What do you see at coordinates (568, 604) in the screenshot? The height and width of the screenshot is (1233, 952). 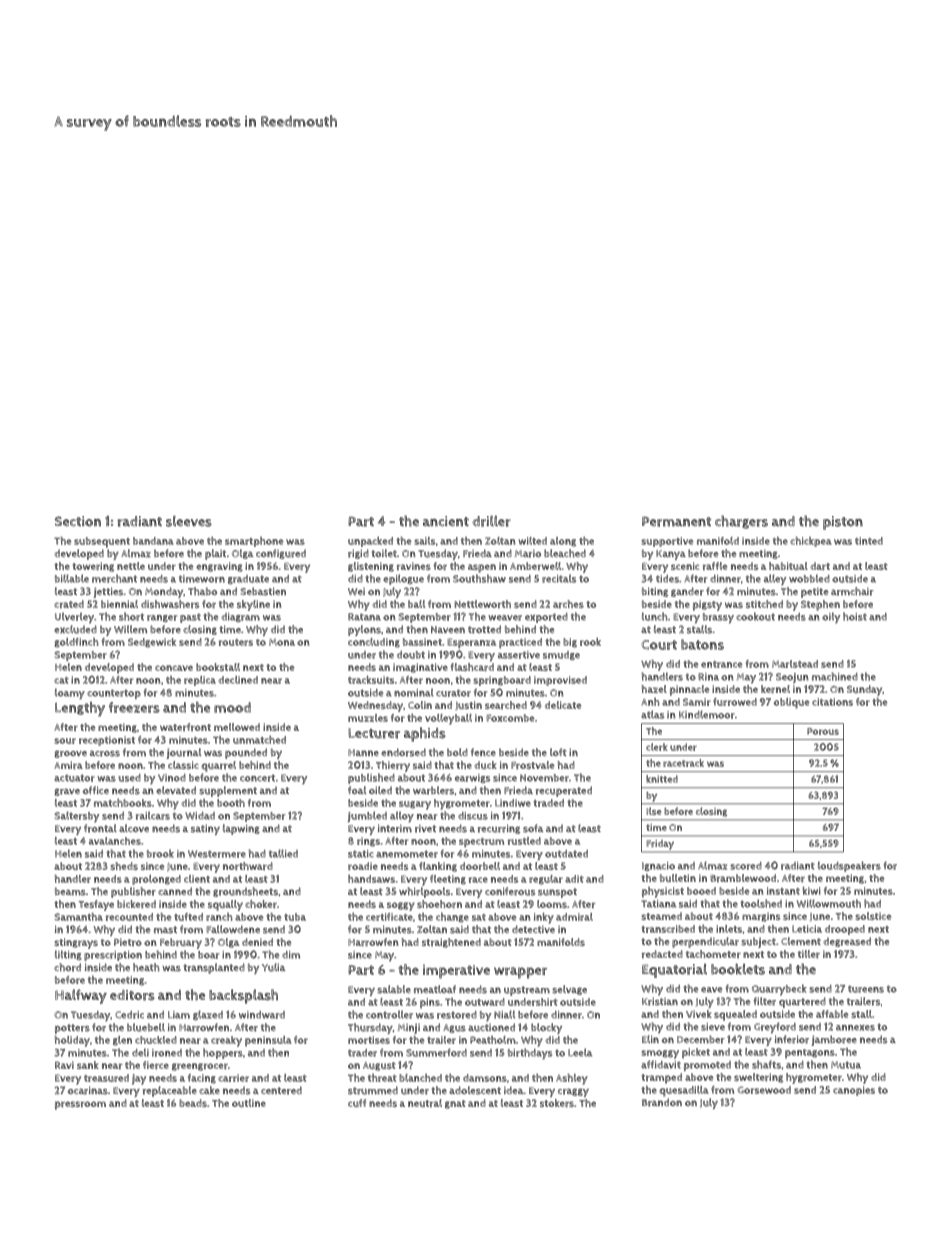 I see `arches` at bounding box center [568, 604].
